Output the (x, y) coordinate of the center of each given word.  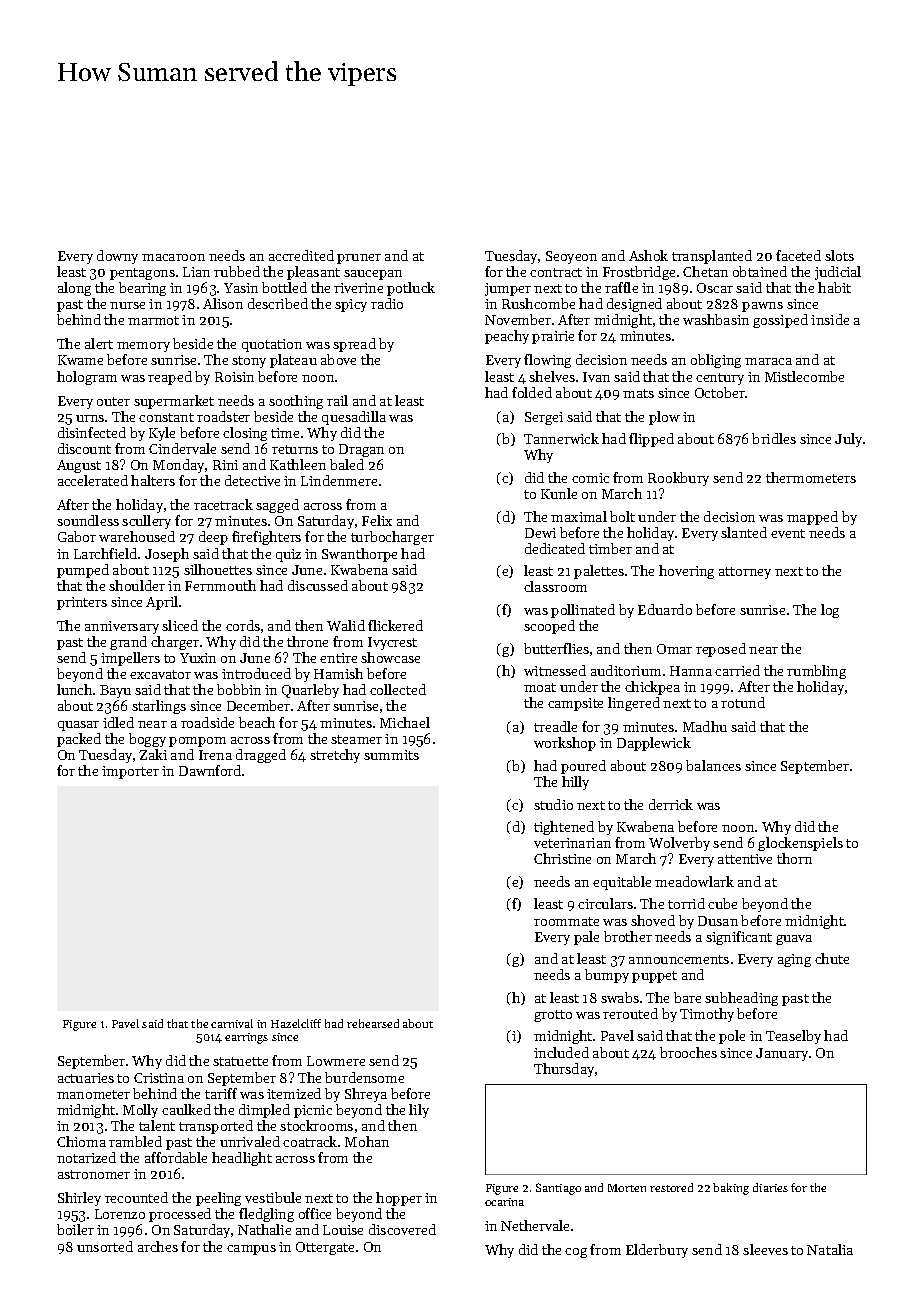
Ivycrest (392, 643)
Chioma (81, 1141)
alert (99, 343)
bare (687, 997)
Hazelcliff (296, 1023)
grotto (553, 1016)
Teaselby (793, 1037)
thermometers (811, 477)
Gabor (77, 536)
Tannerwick (561, 438)
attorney (745, 573)
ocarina (504, 1202)
